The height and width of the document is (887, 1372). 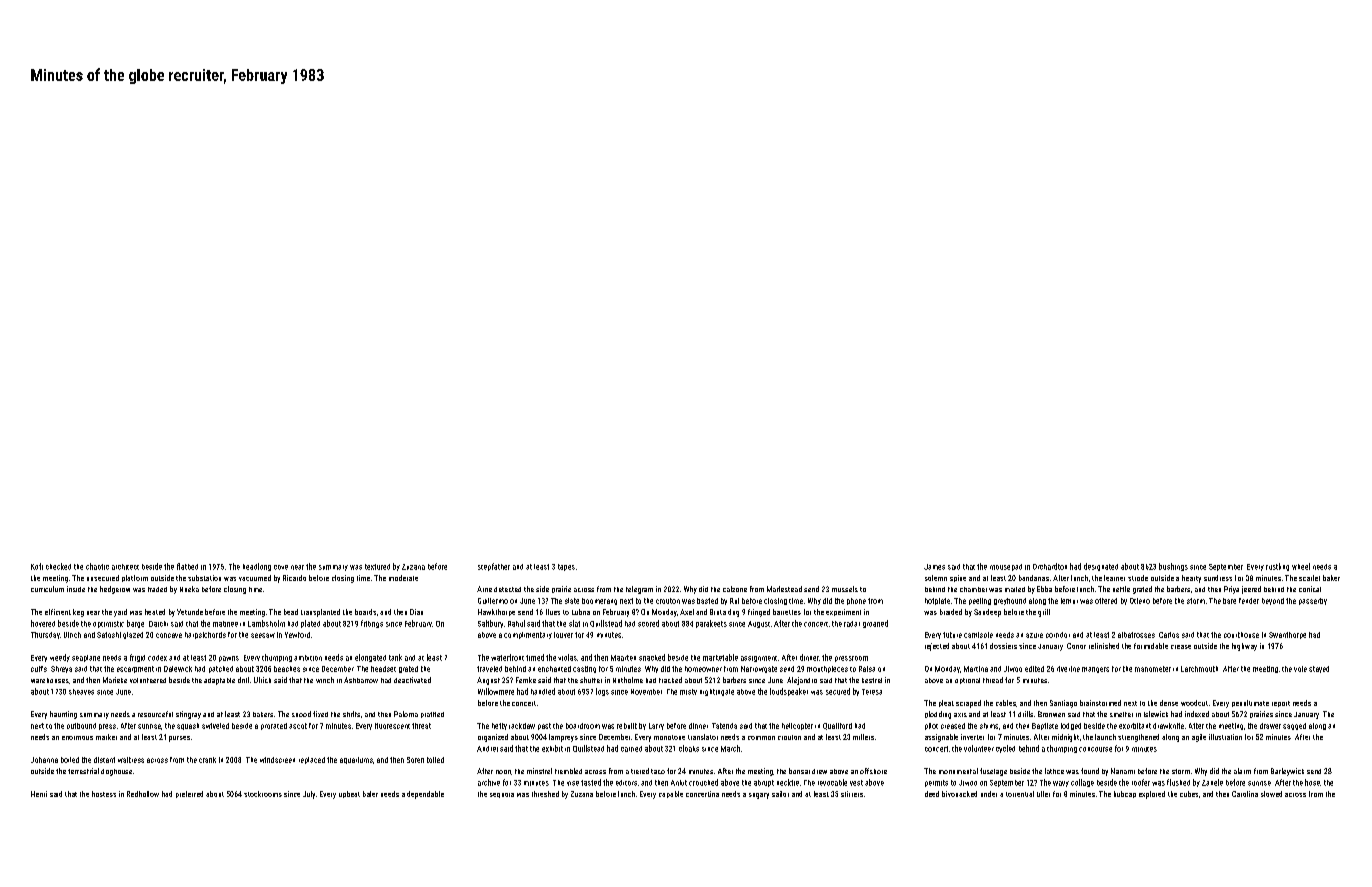 I want to click on Islewick, so click(x=1156, y=714).
